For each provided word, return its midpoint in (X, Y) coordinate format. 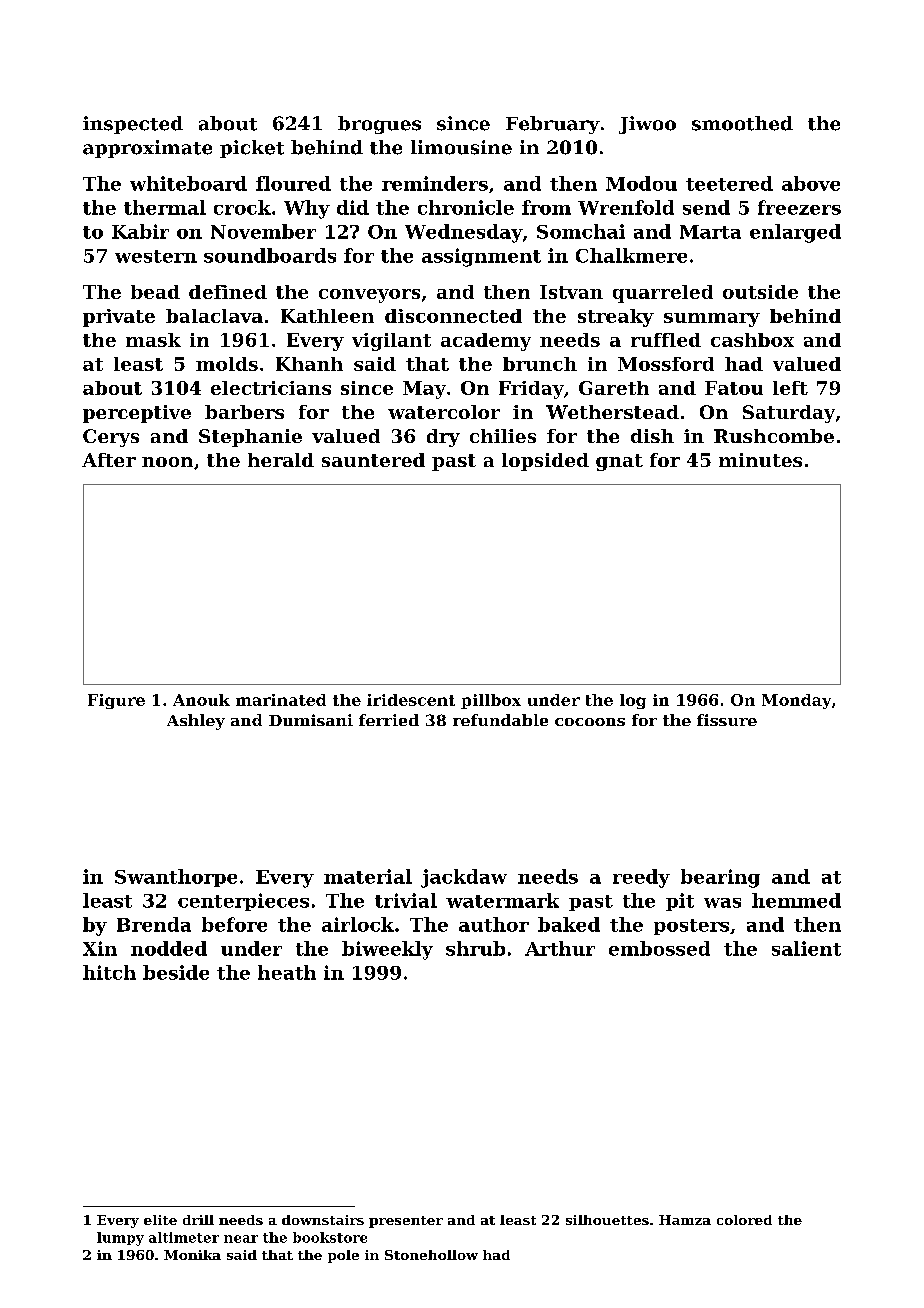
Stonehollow (431, 1255)
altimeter (184, 1237)
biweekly (387, 950)
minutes (760, 460)
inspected (133, 125)
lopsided (545, 462)
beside (176, 972)
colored (744, 1220)
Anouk (201, 700)
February (553, 125)
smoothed (742, 123)
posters (691, 927)
